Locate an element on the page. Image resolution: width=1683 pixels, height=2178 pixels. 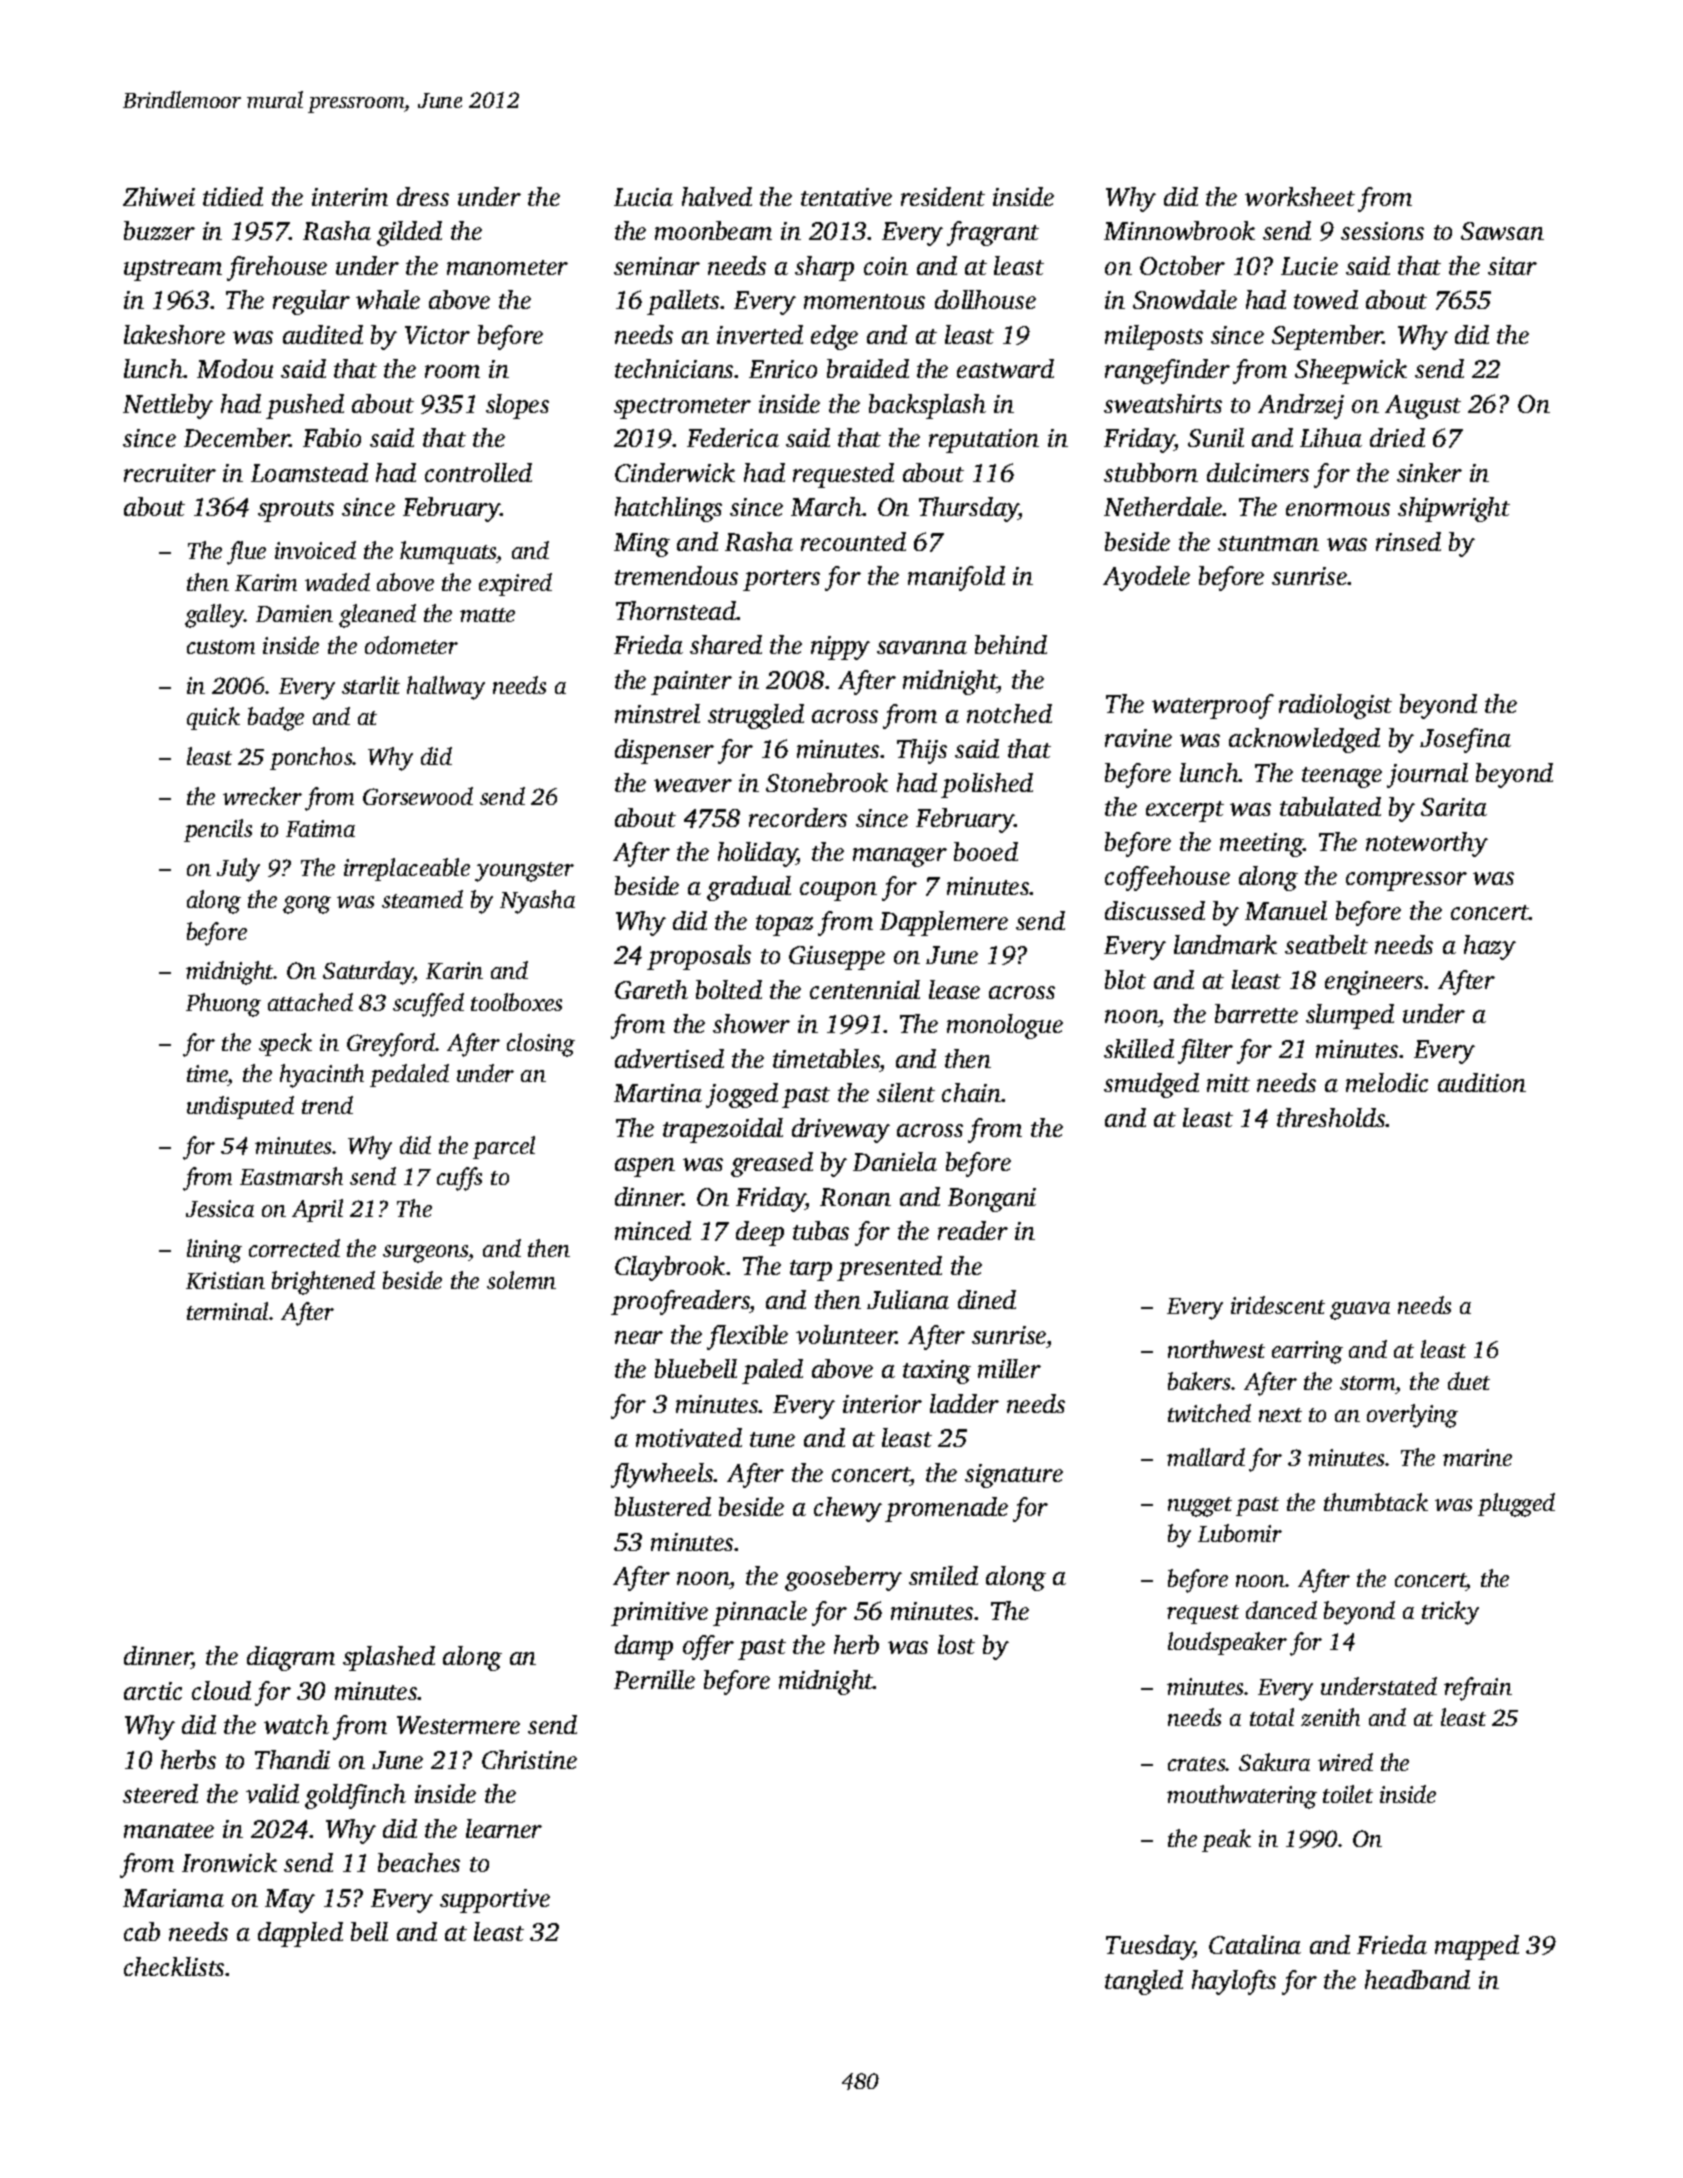
pencils is located at coordinates (218, 830).
